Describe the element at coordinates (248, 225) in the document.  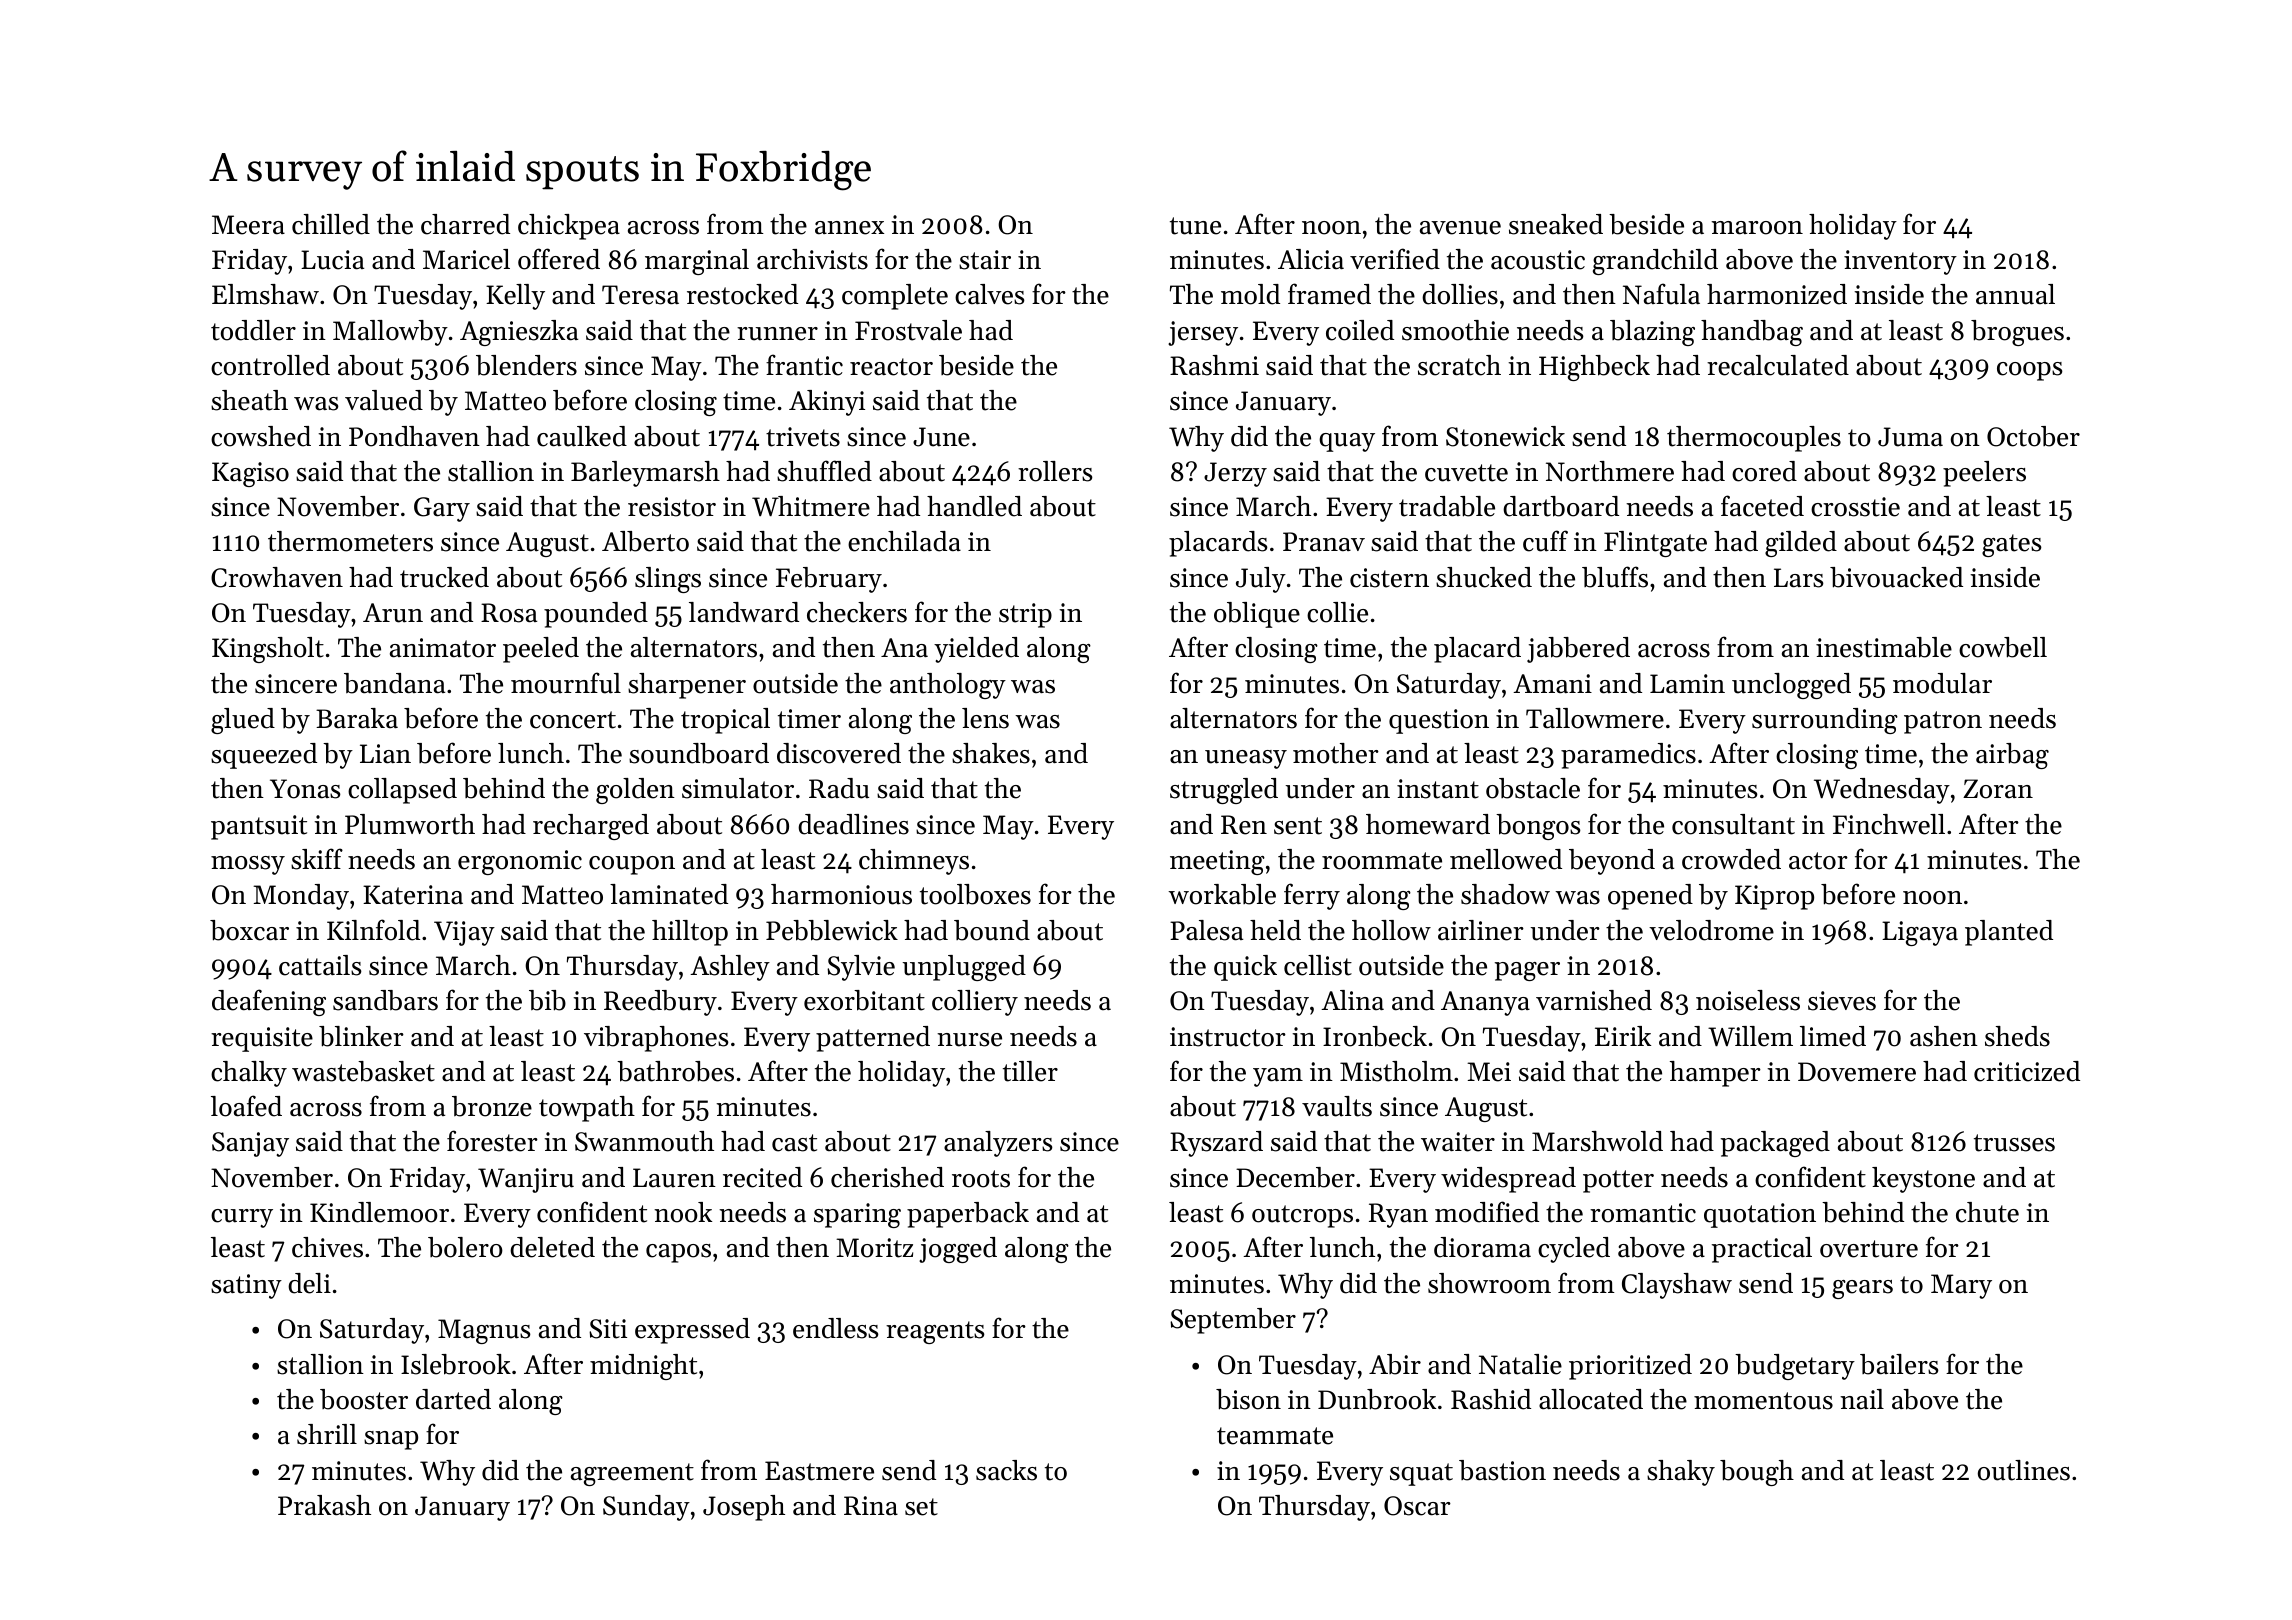
I see `Meera` at that location.
